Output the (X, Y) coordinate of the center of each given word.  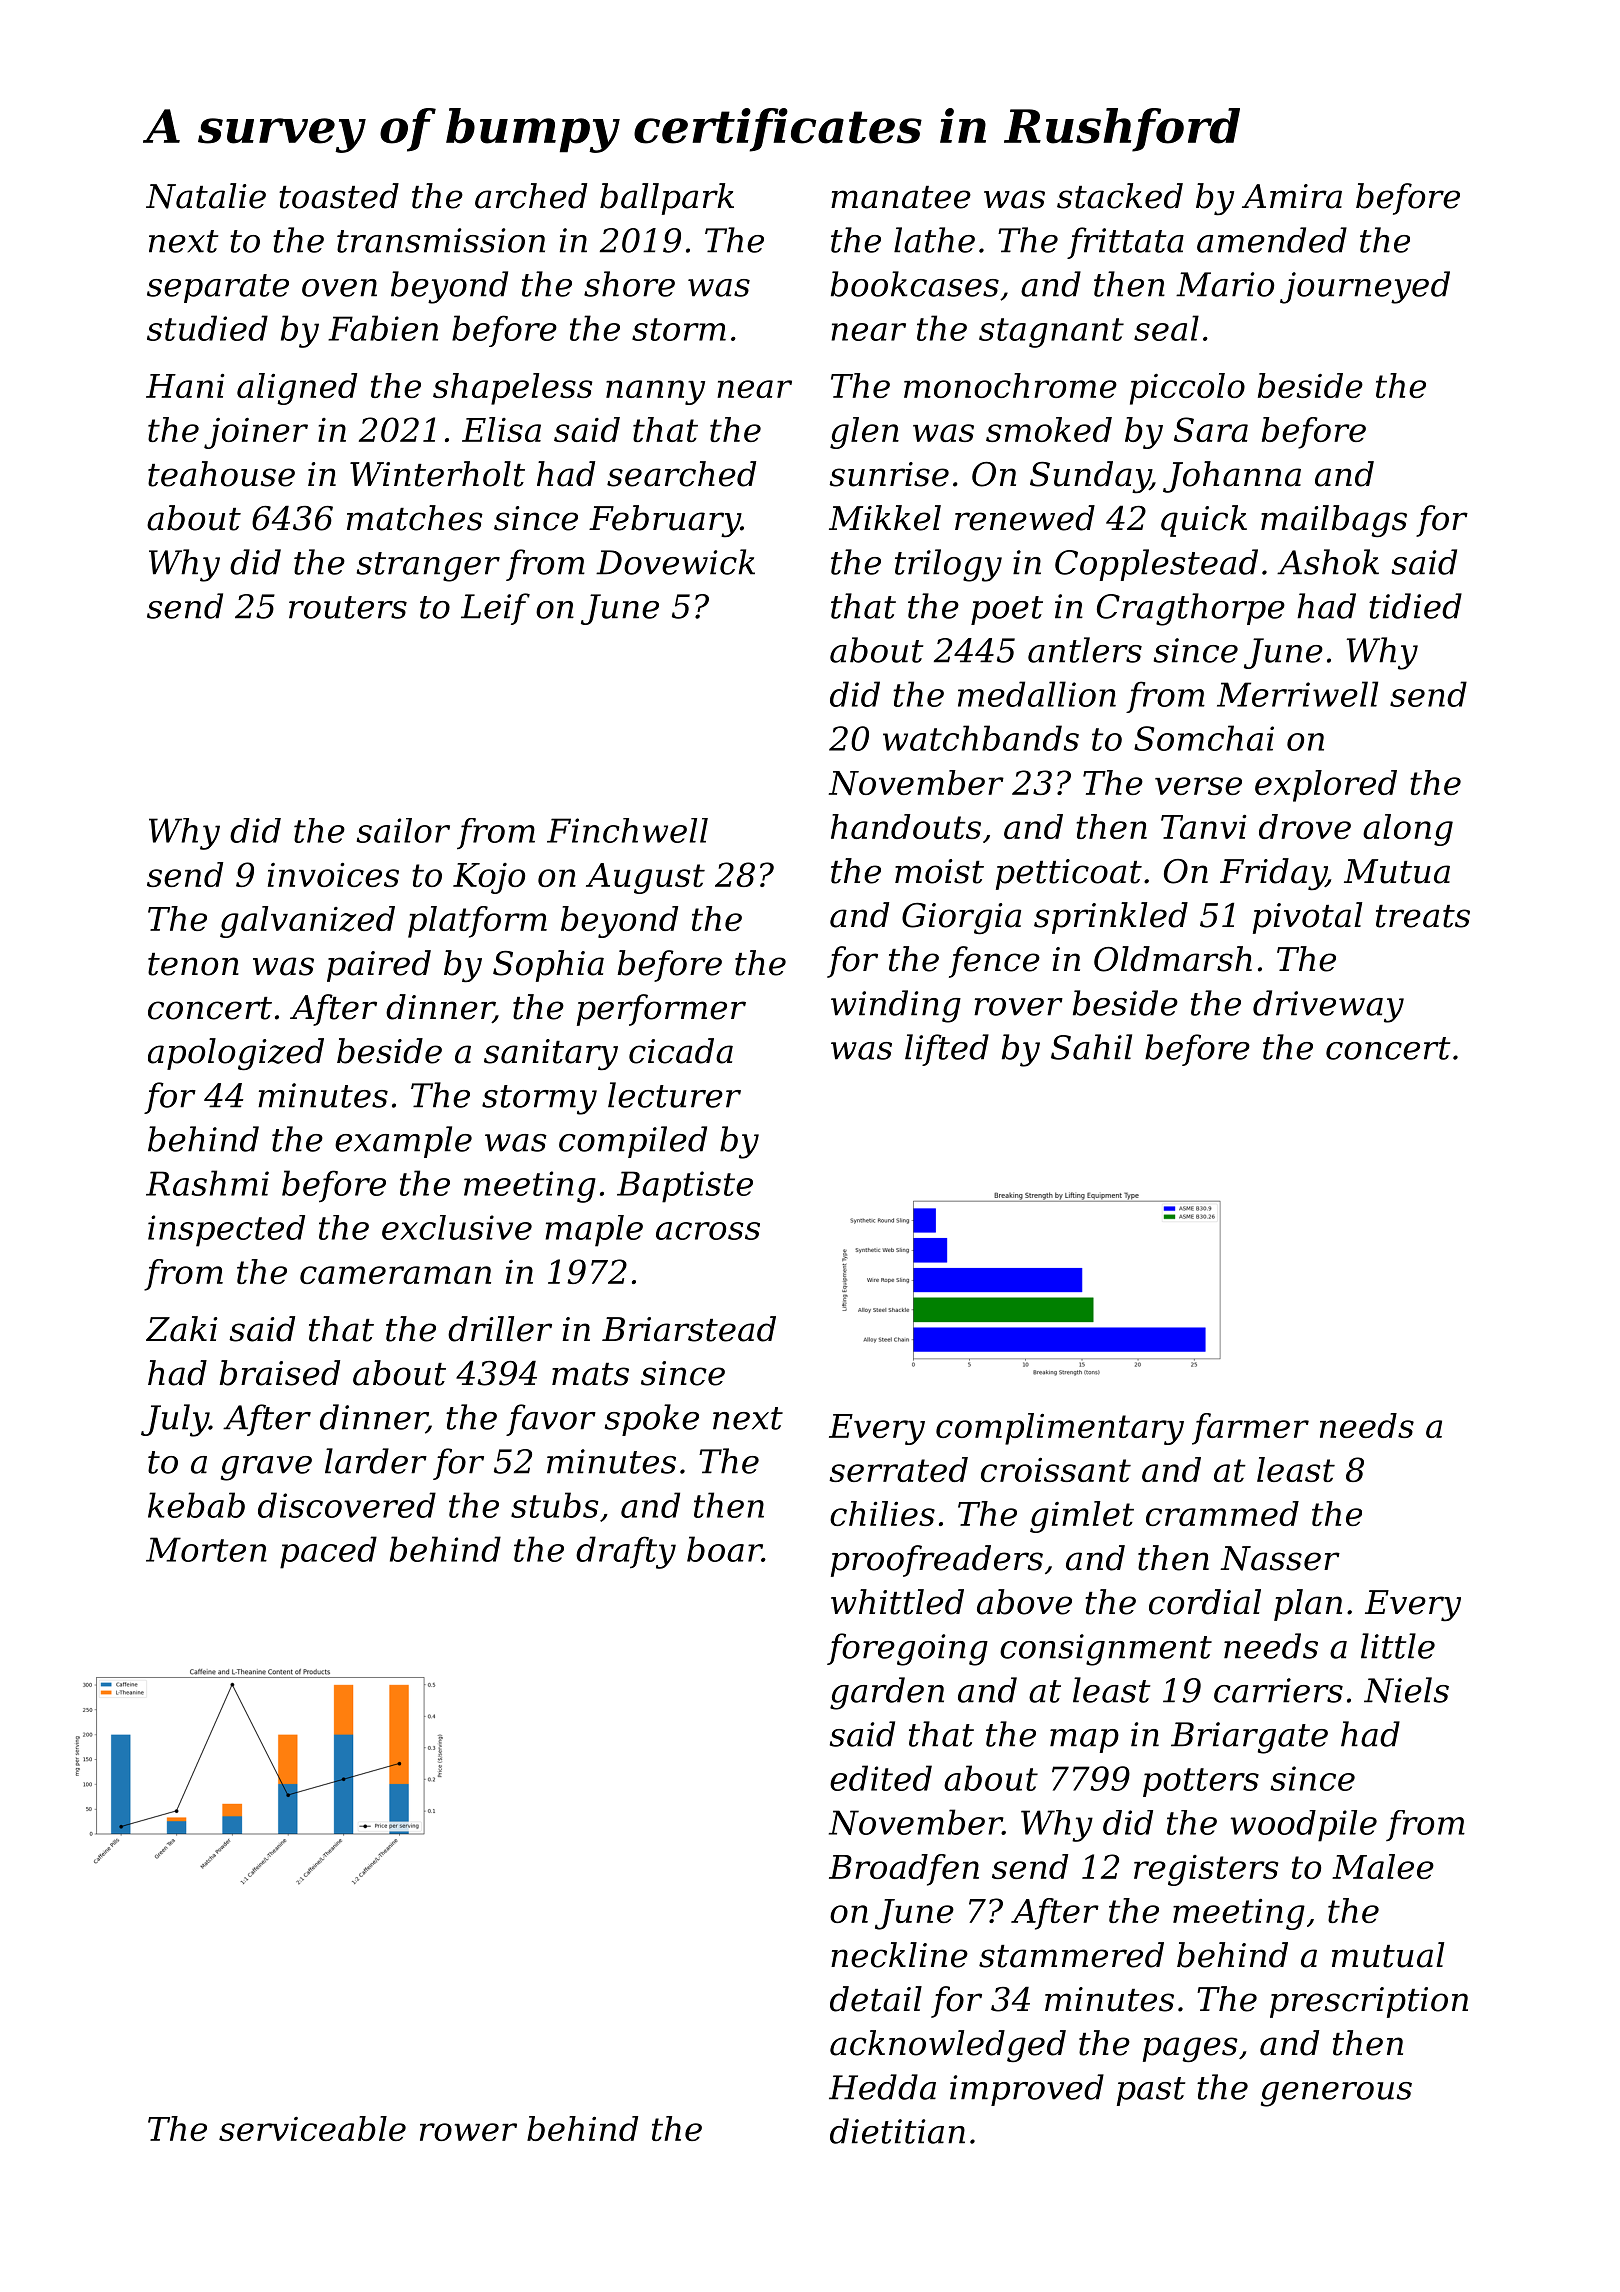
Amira (1292, 196)
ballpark (667, 199)
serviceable (312, 2128)
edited (881, 1778)
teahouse (221, 474)
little (1398, 1646)
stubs (554, 1505)
